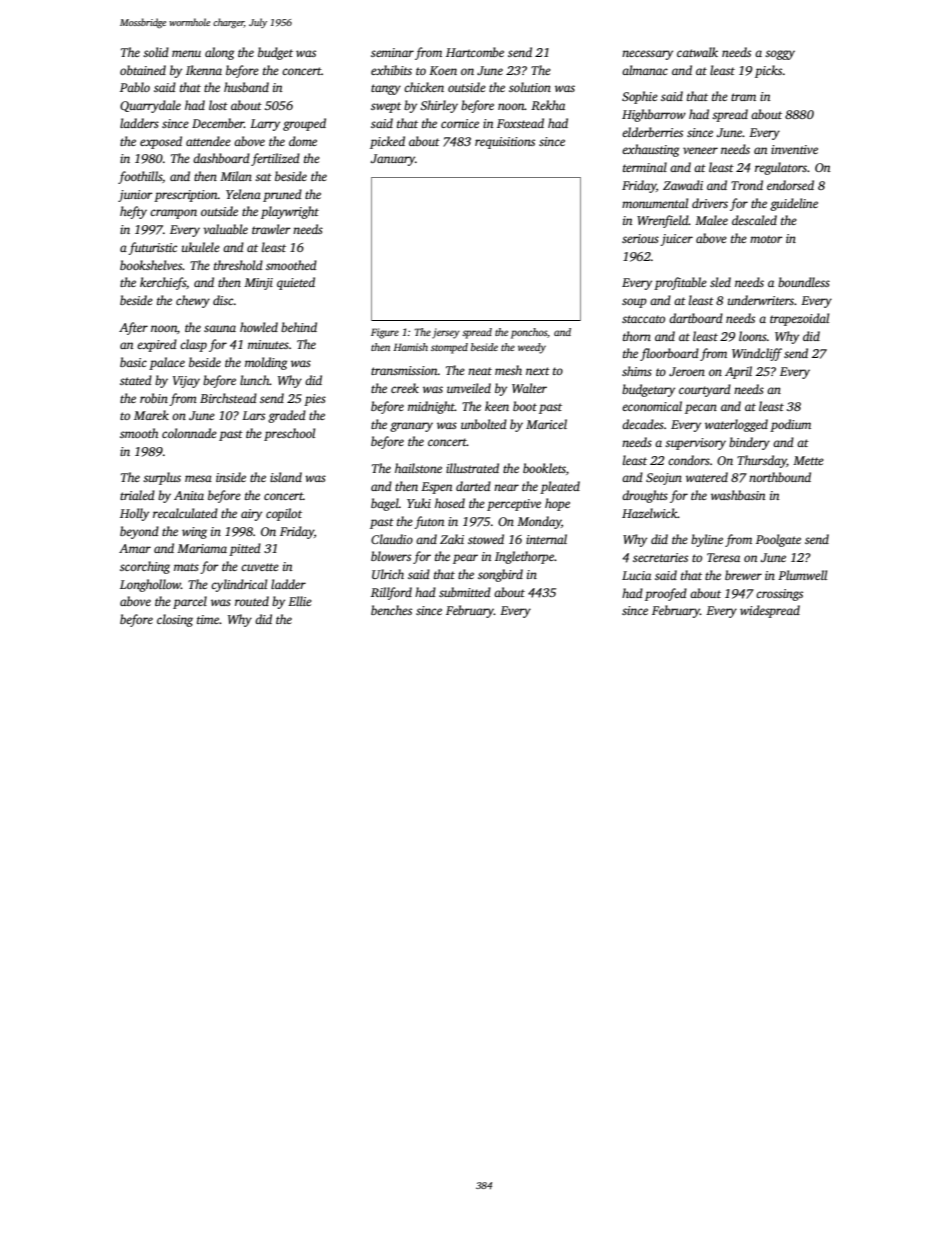 The height and width of the screenshot is (1233, 952). What do you see at coordinates (663, 221) in the screenshot?
I see `Wrenfield` at bounding box center [663, 221].
